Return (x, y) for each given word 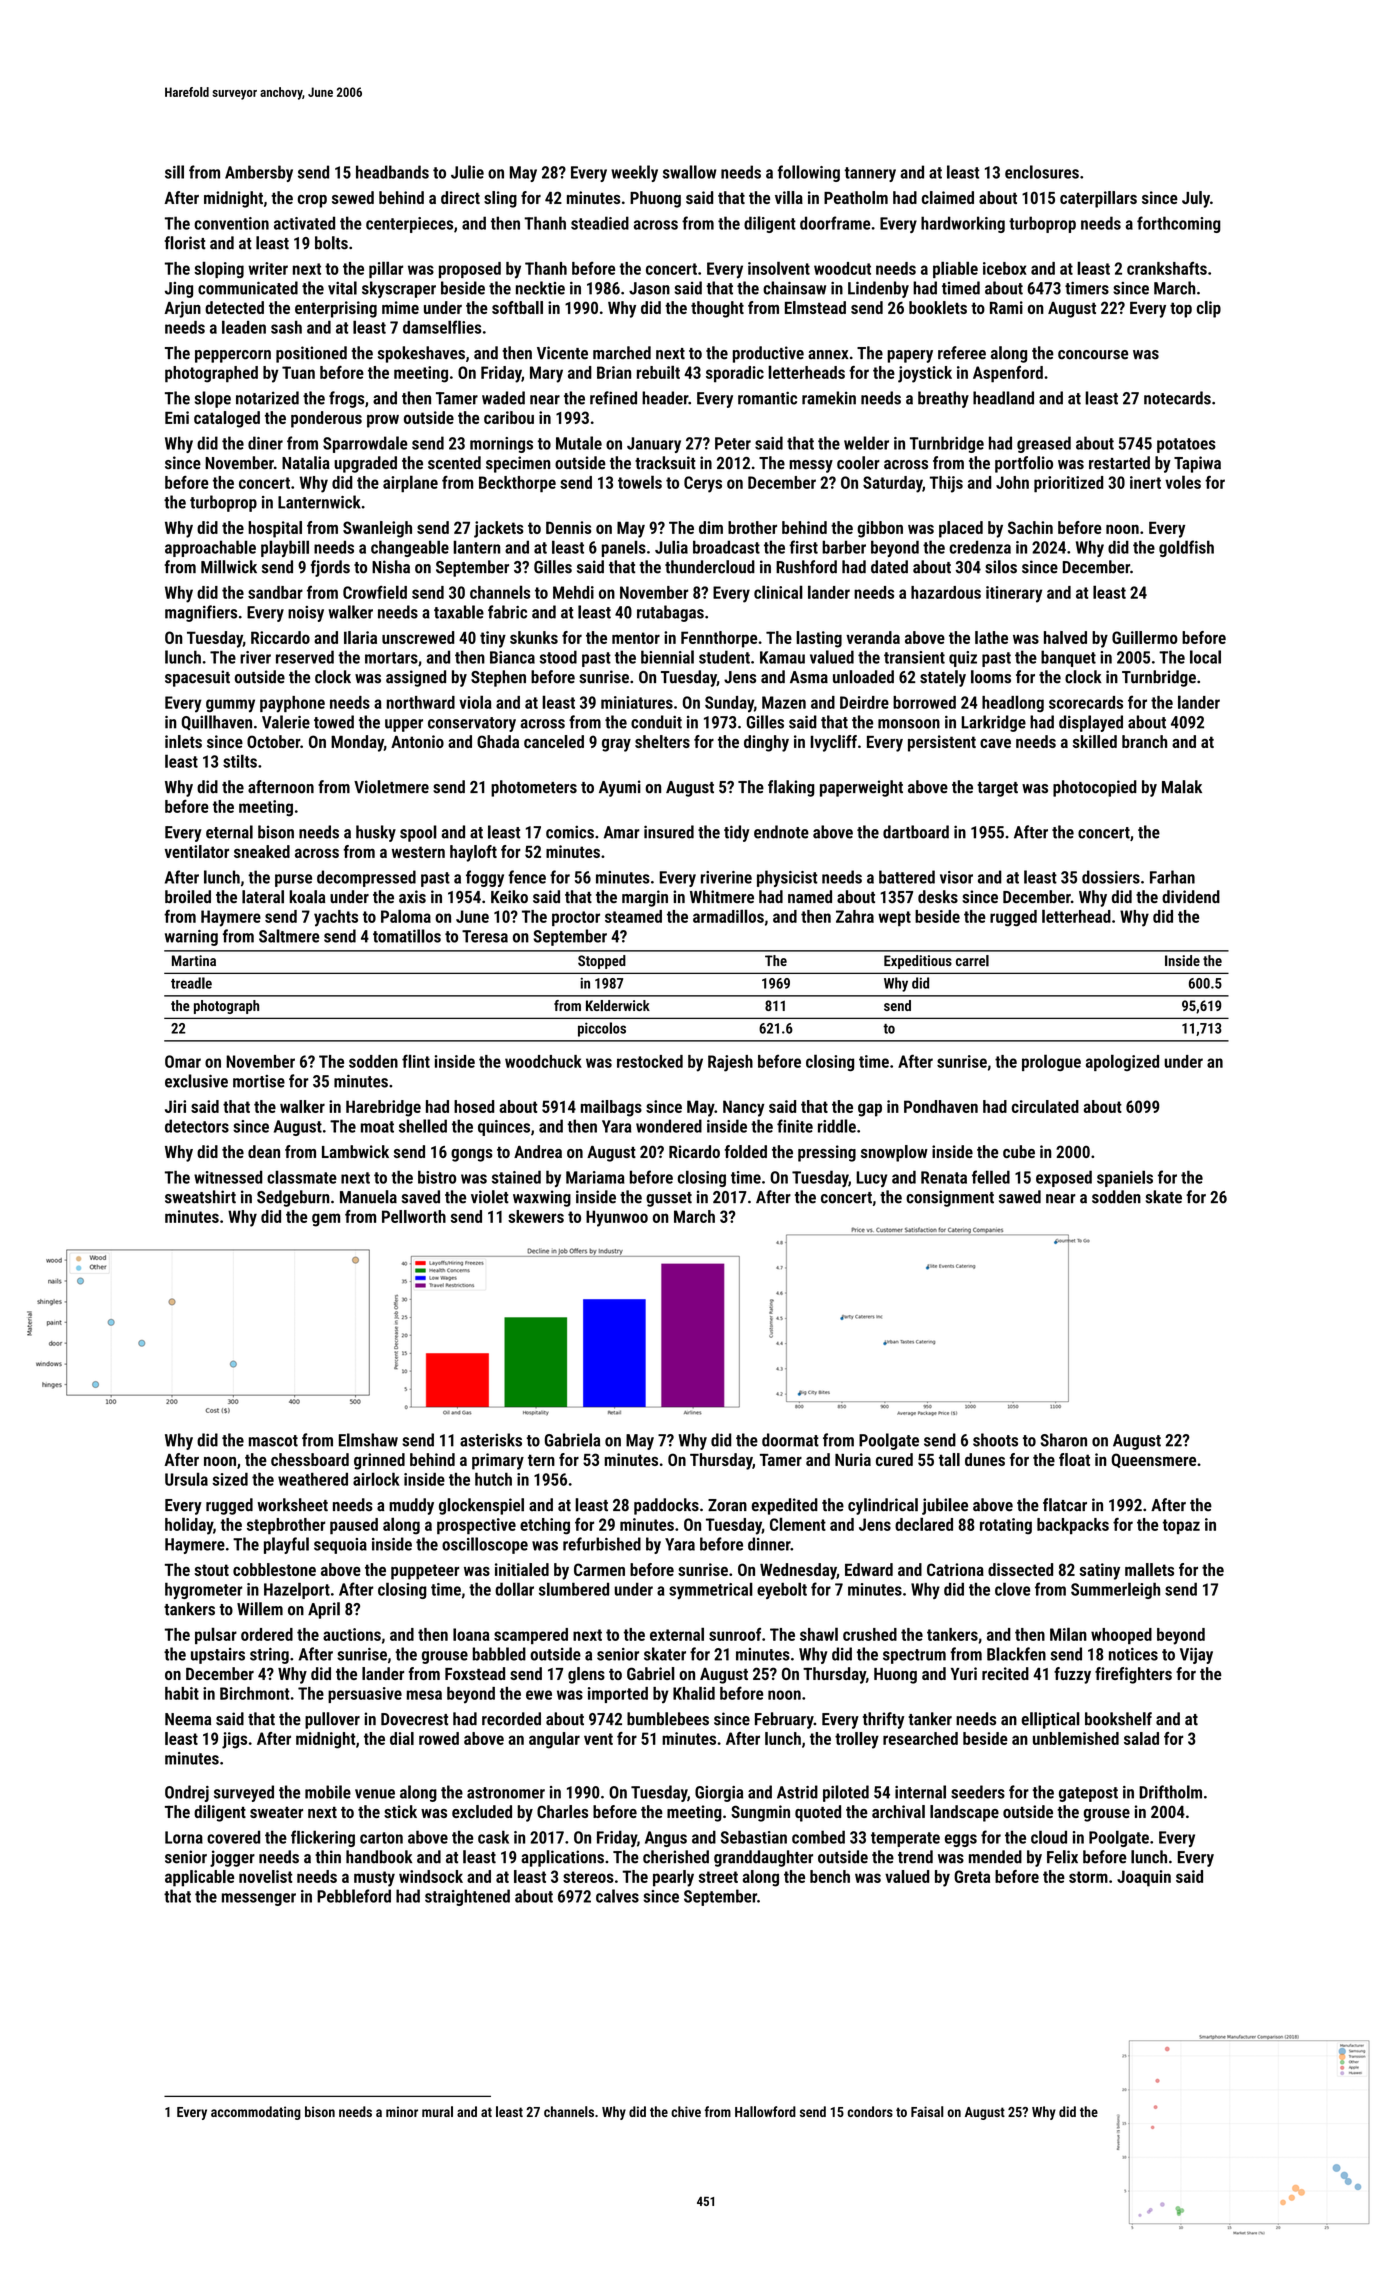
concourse (1093, 355)
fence (527, 877)
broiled (188, 897)
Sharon (1063, 1440)
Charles (562, 1811)
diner (265, 443)
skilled (1095, 741)
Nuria (853, 1459)
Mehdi (573, 592)
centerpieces (409, 225)
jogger (232, 1858)
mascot (273, 1441)
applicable (199, 1878)
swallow (690, 172)
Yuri (964, 1673)
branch (1144, 741)
